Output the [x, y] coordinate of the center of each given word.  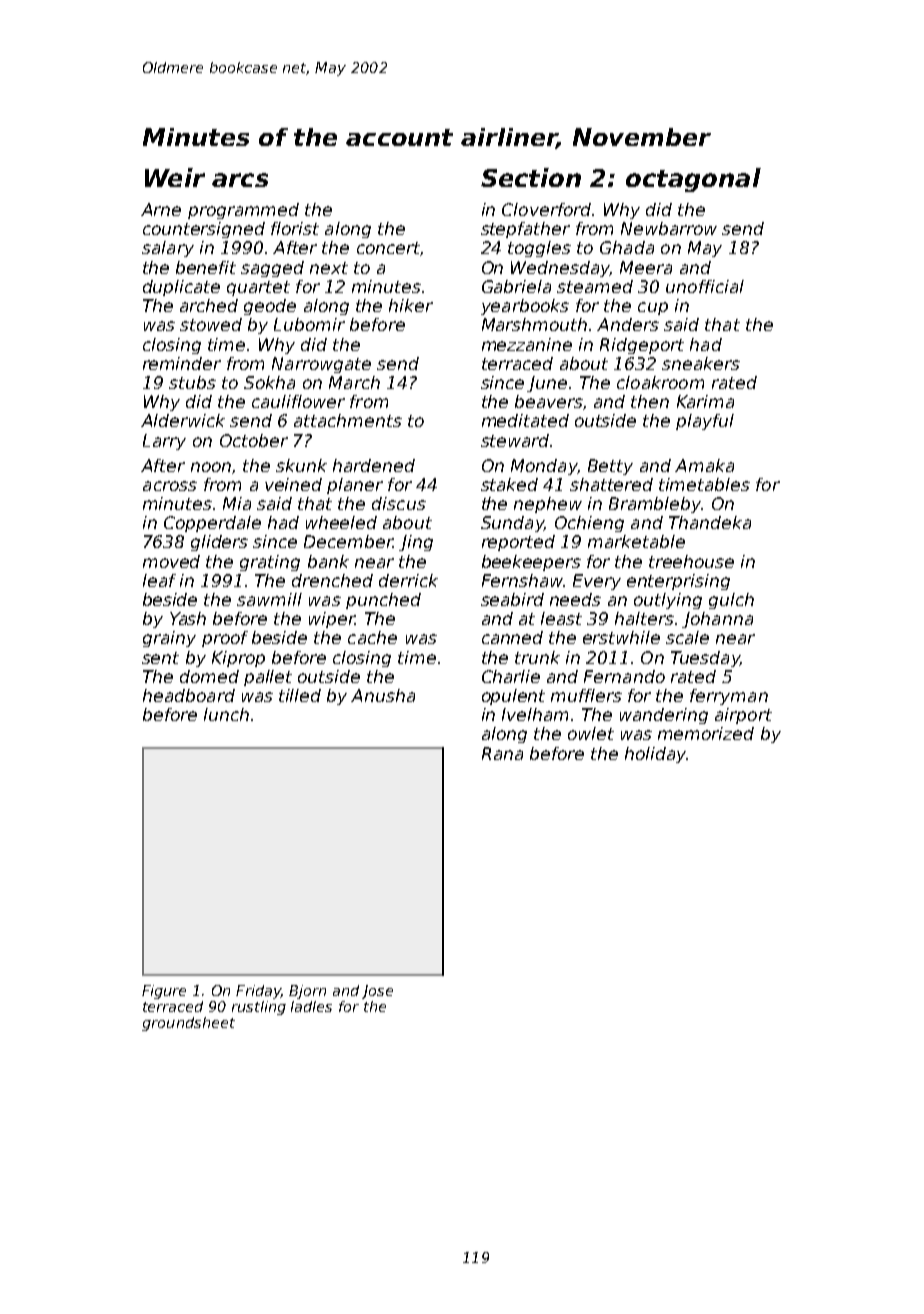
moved [171, 561]
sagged [272, 269]
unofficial [705, 286]
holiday [655, 755]
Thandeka [710, 522]
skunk [301, 465]
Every [597, 582]
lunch [226, 714]
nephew [548, 505]
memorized [706, 733]
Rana [502, 753]
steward [515, 440]
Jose [377, 992]
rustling [259, 1008]
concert [389, 249]
